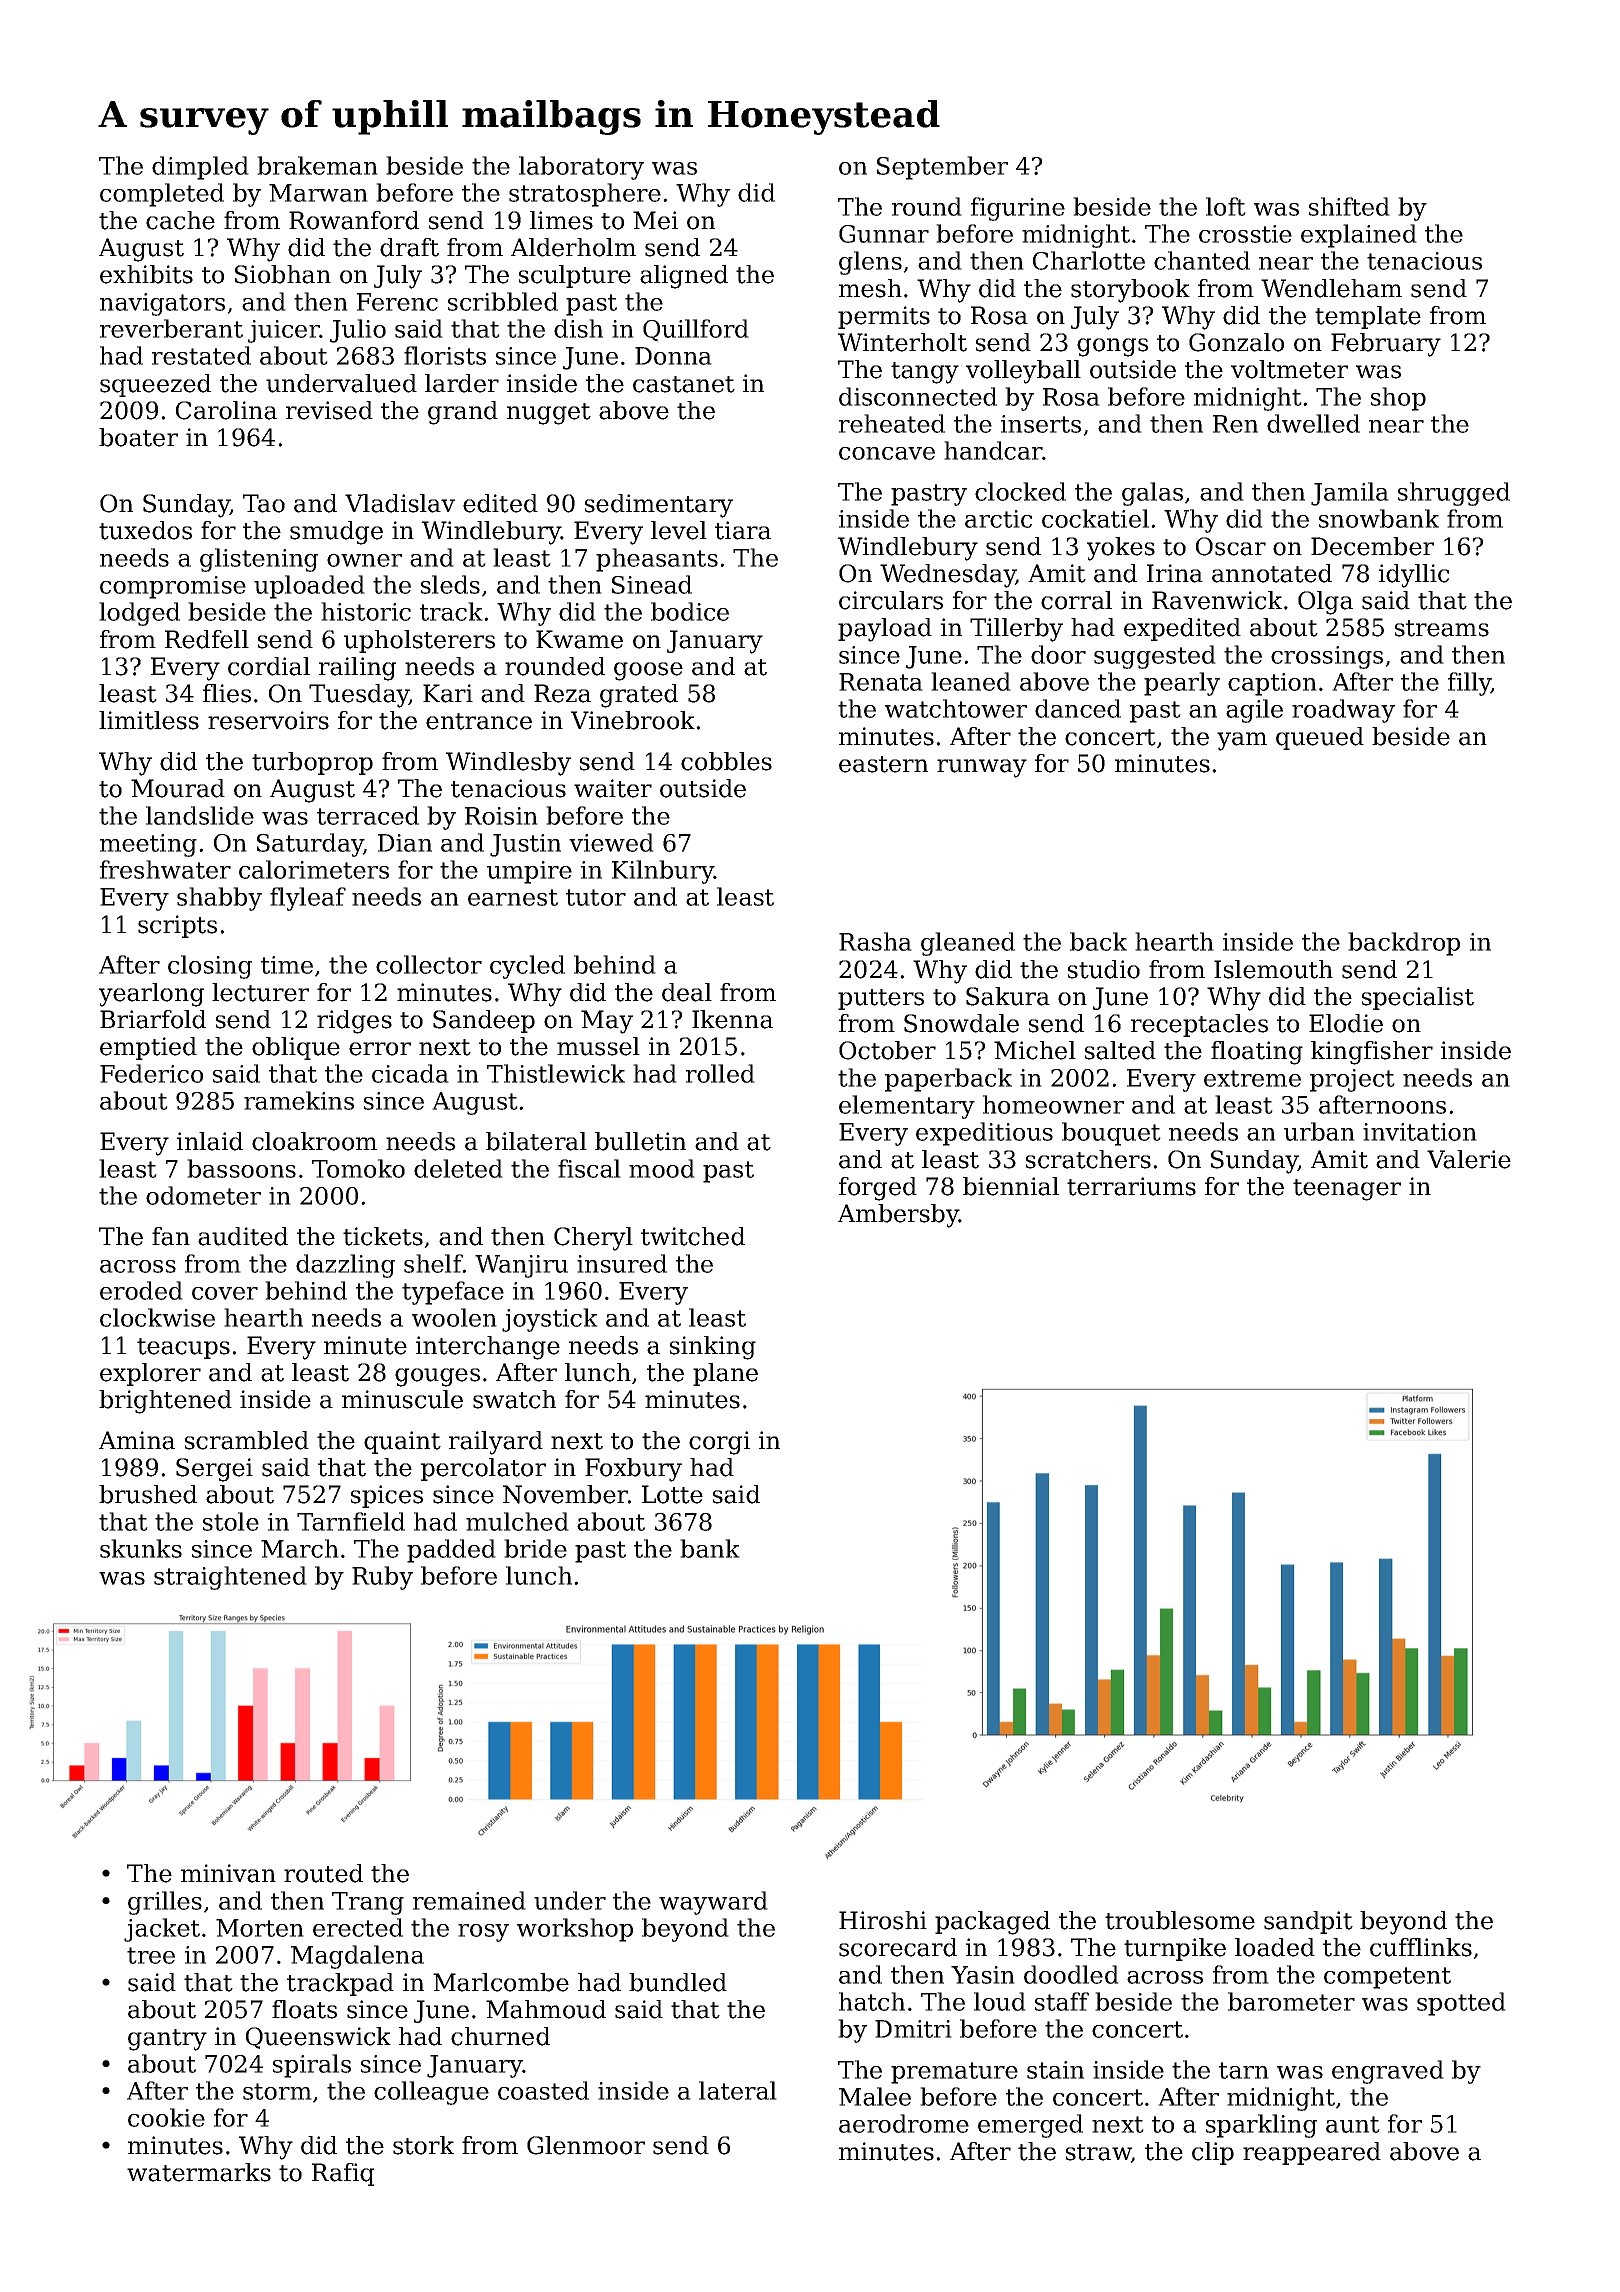  Describe the element at coordinates (227, 693) in the image. I see `flies` at that location.
